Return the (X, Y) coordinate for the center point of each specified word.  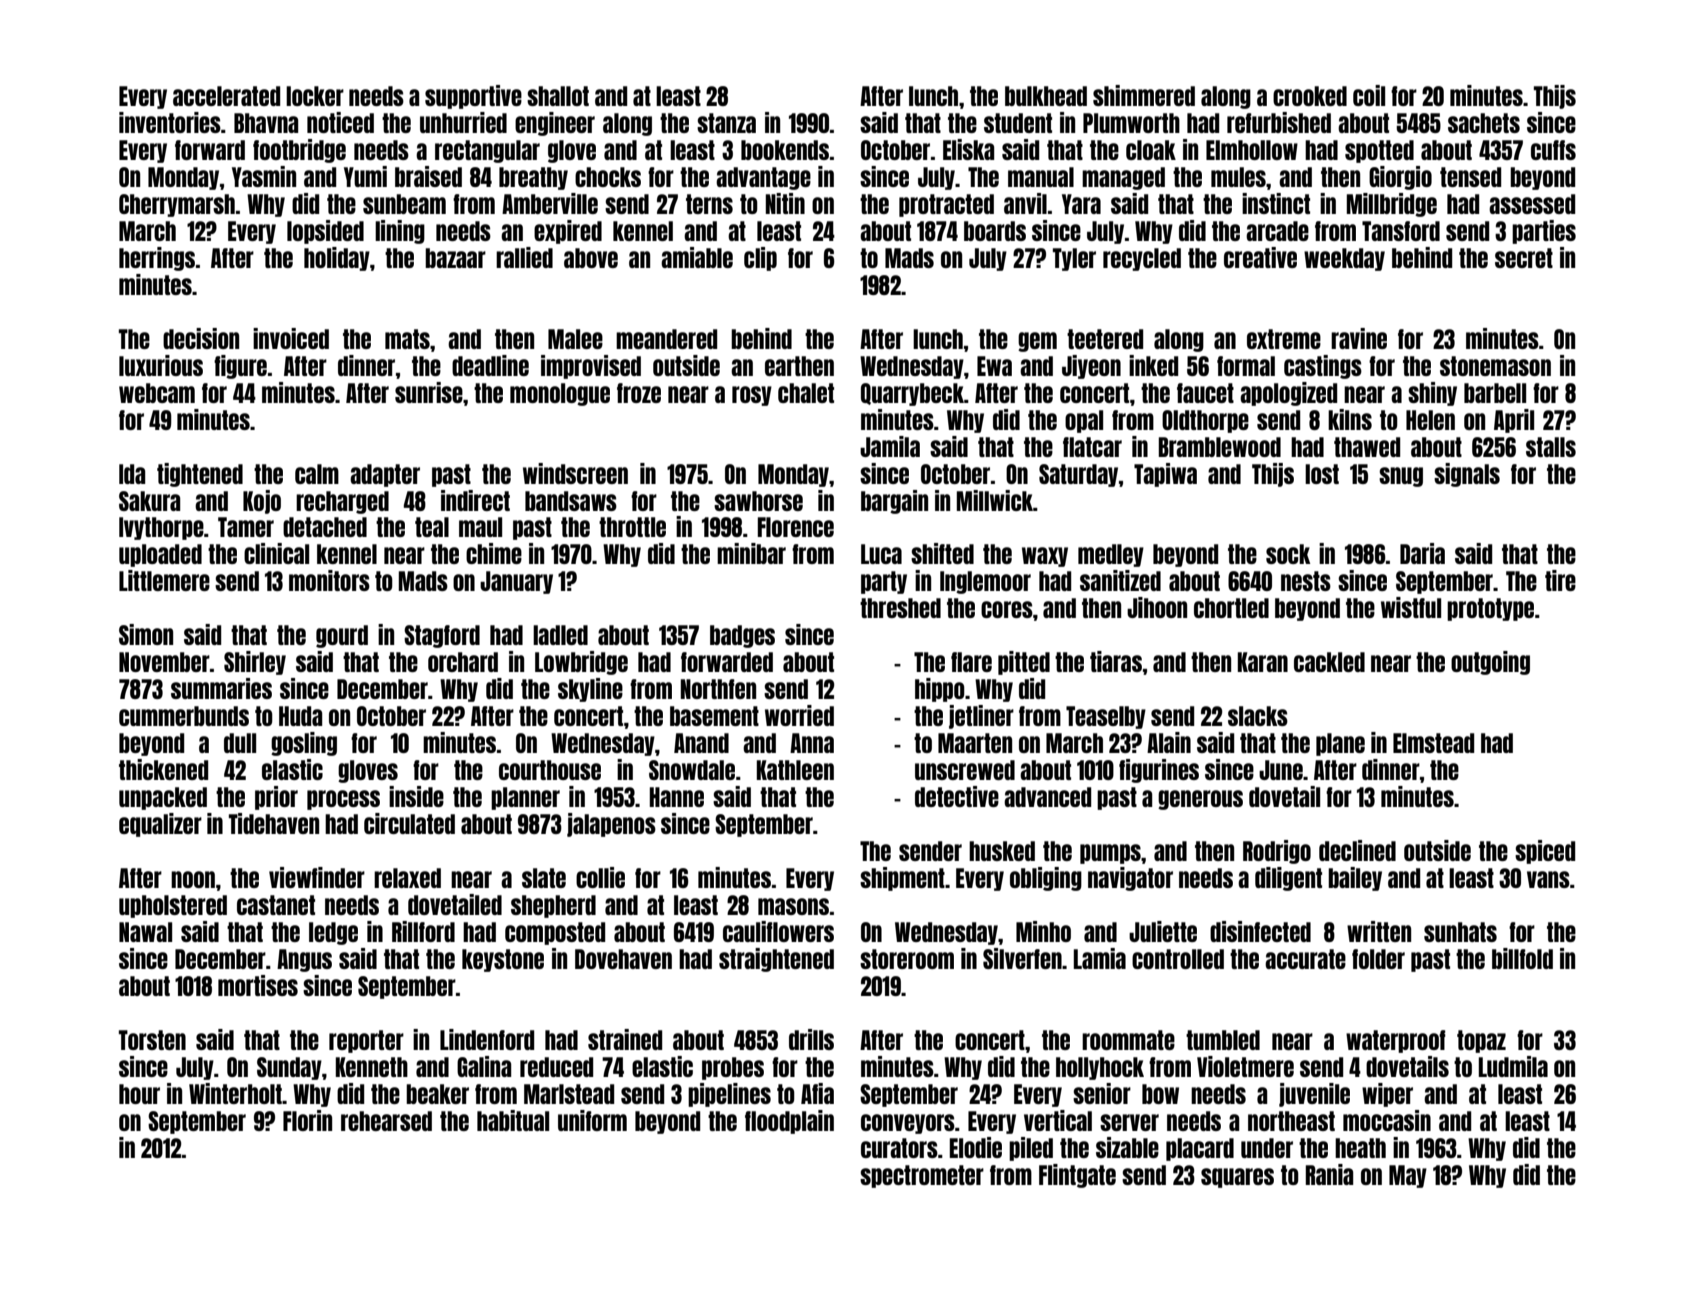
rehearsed (386, 1121)
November (164, 662)
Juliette (1163, 931)
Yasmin (264, 176)
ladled (560, 635)
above (591, 258)
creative (1260, 257)
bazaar (455, 258)
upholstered (173, 906)
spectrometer (922, 1176)
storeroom (907, 959)
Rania (1329, 1174)
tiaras (1116, 661)
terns (709, 204)
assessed (1532, 204)
